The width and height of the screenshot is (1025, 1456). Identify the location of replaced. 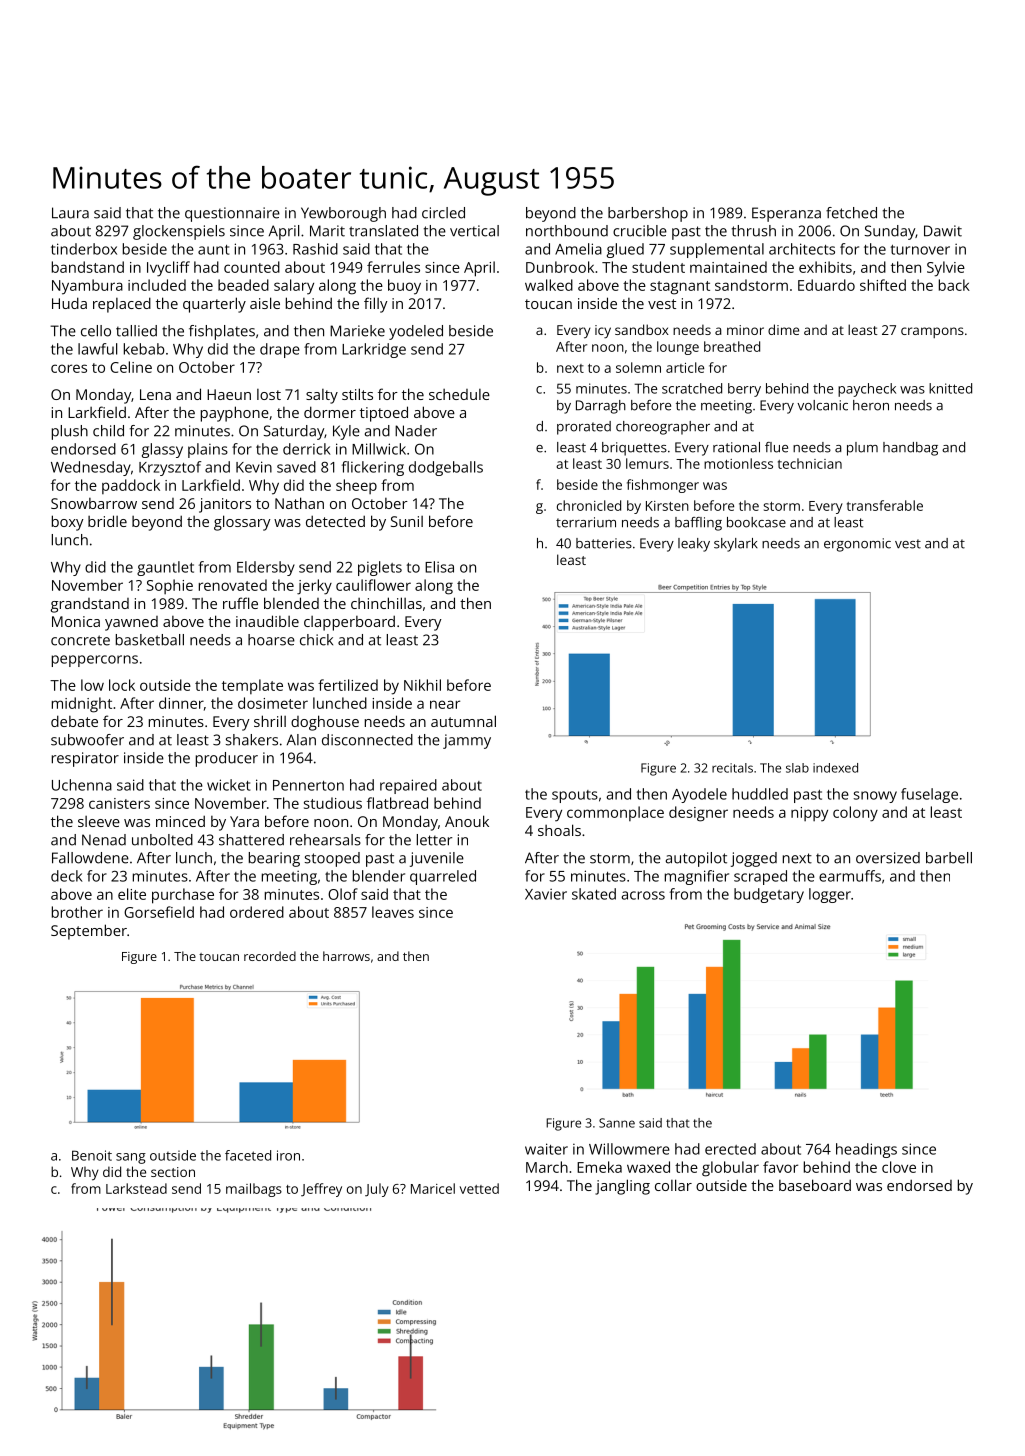
(122, 305).
